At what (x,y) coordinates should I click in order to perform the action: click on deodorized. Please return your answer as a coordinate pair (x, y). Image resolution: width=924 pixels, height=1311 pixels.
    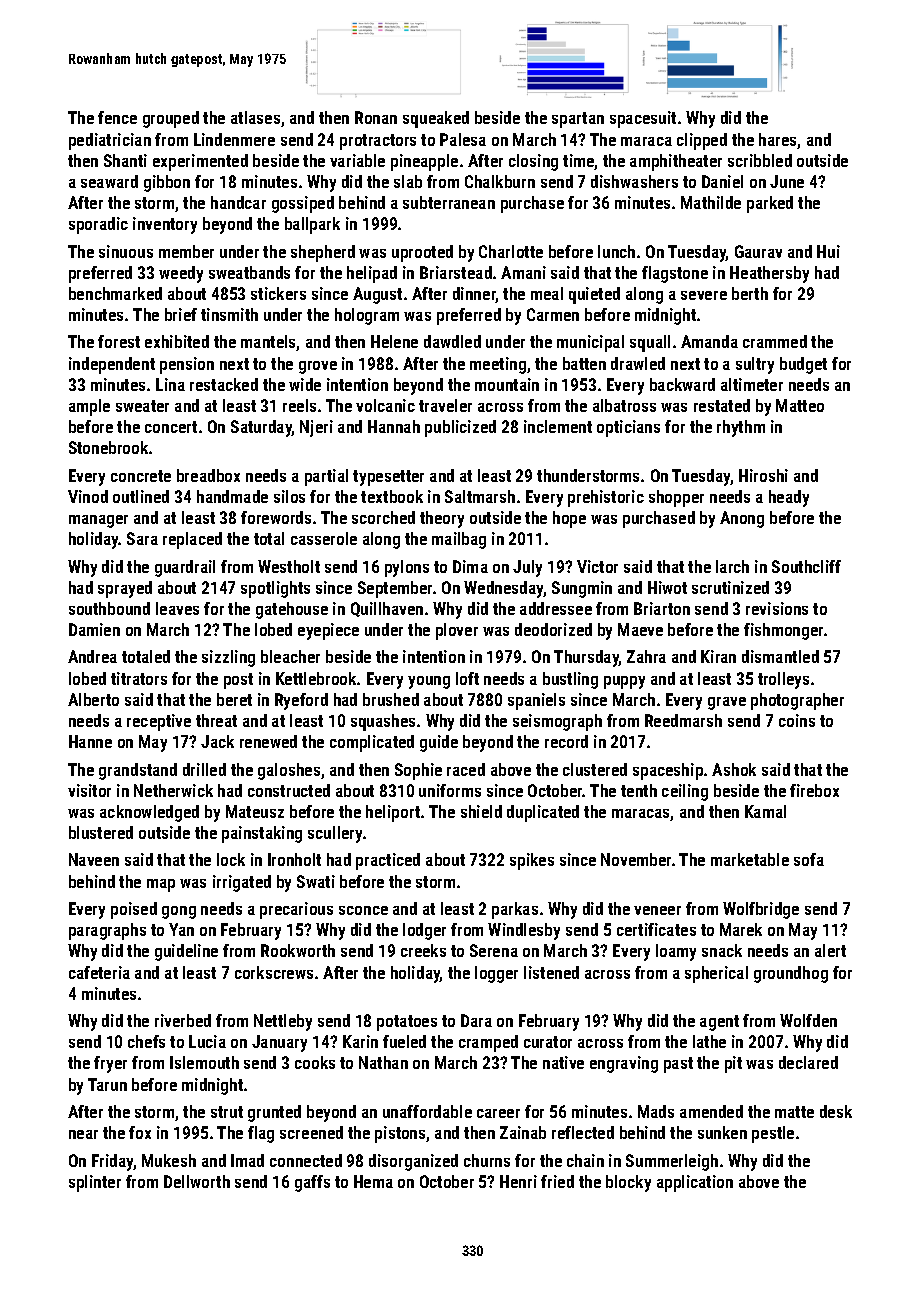
    Looking at the image, I should click on (553, 629).
